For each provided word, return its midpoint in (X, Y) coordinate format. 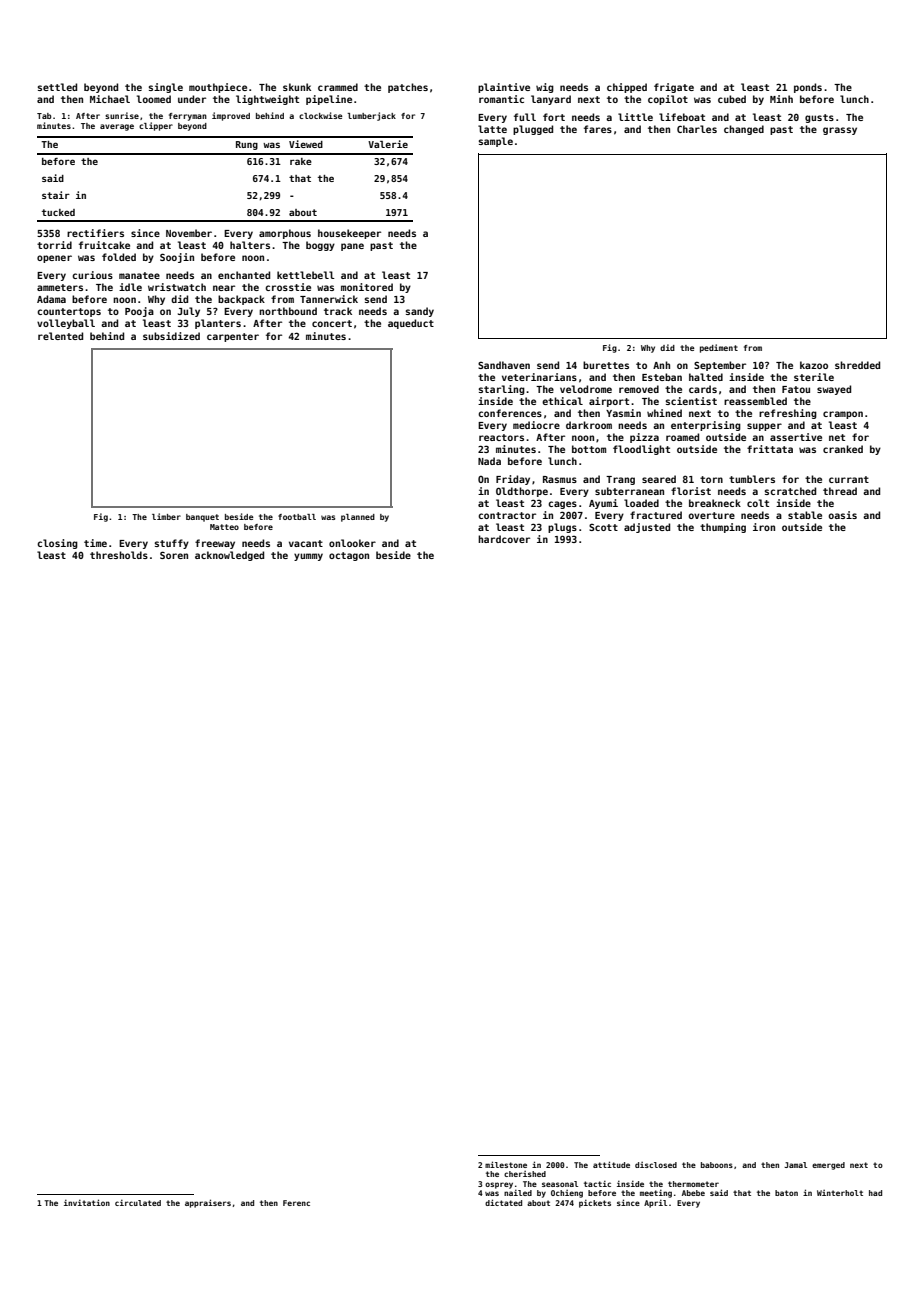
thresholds (119, 555)
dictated (503, 1202)
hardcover (504, 539)
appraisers (208, 1203)
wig (545, 88)
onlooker (352, 543)
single (166, 88)
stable (805, 515)
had (875, 1193)
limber (166, 516)
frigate (674, 88)
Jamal (795, 1165)
